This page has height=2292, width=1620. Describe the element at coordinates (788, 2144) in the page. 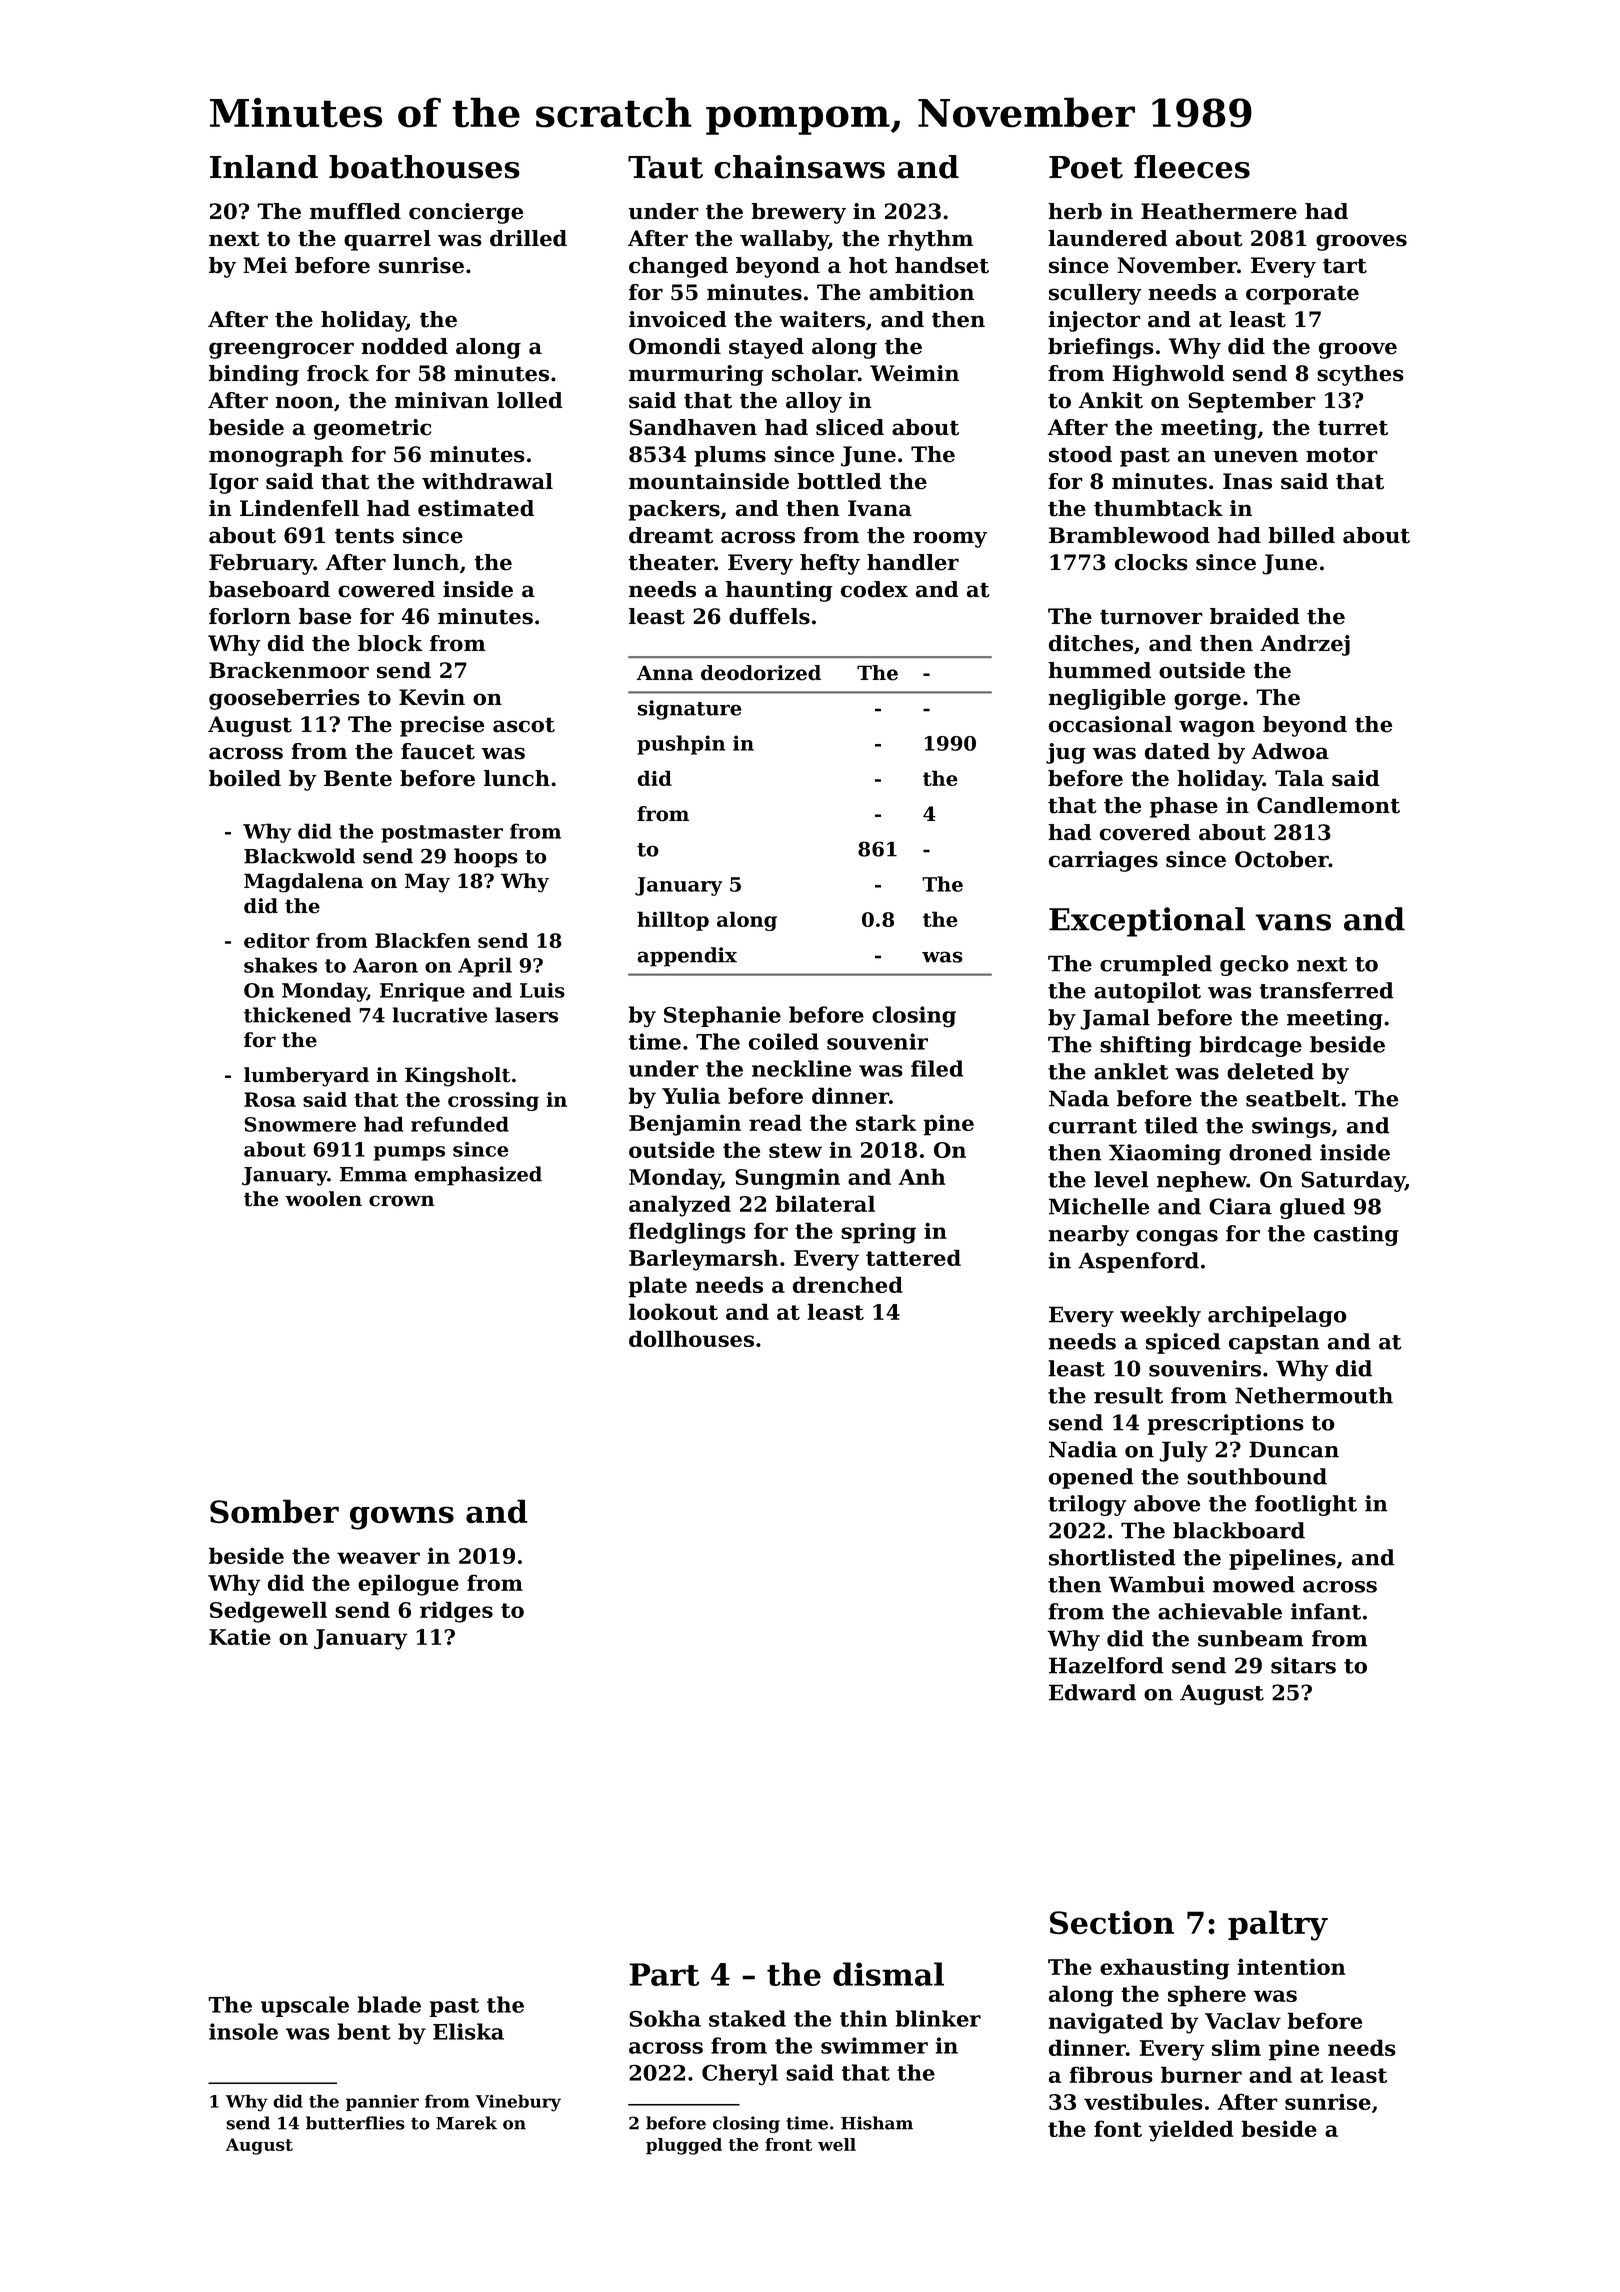

I see `front` at that location.
